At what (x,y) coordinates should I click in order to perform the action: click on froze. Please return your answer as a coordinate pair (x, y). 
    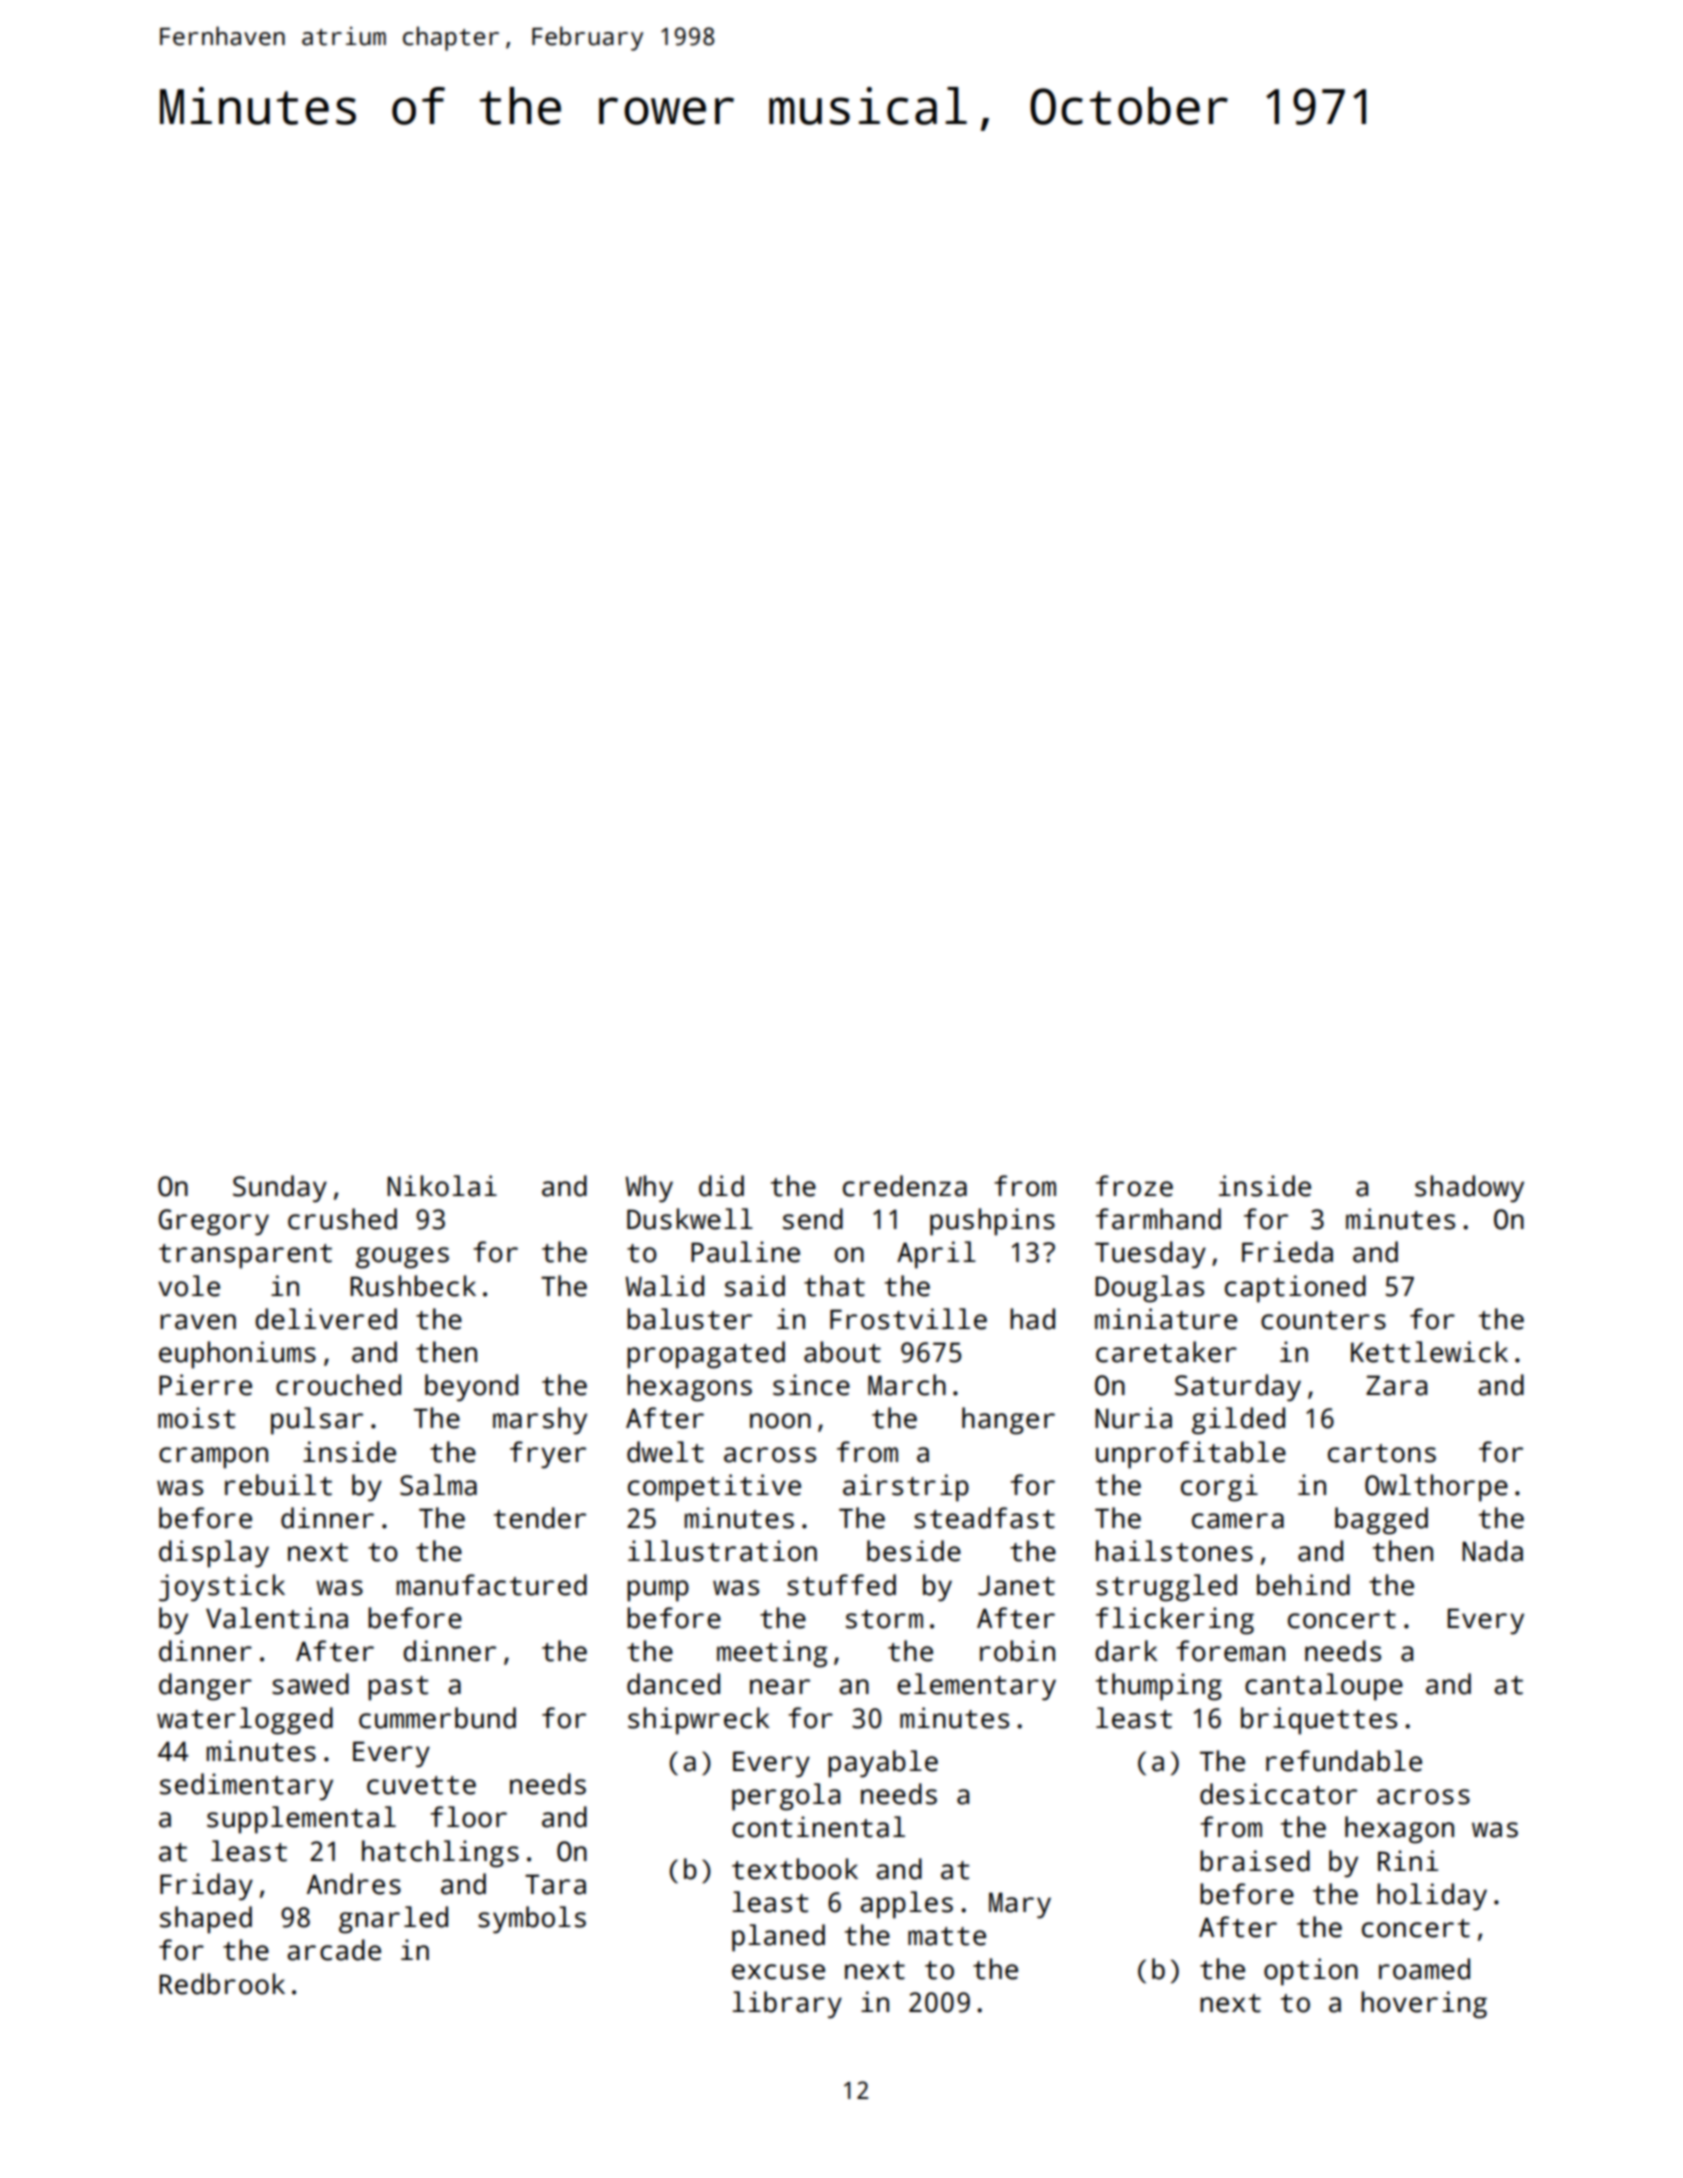
    Looking at the image, I should click on (1134, 1186).
